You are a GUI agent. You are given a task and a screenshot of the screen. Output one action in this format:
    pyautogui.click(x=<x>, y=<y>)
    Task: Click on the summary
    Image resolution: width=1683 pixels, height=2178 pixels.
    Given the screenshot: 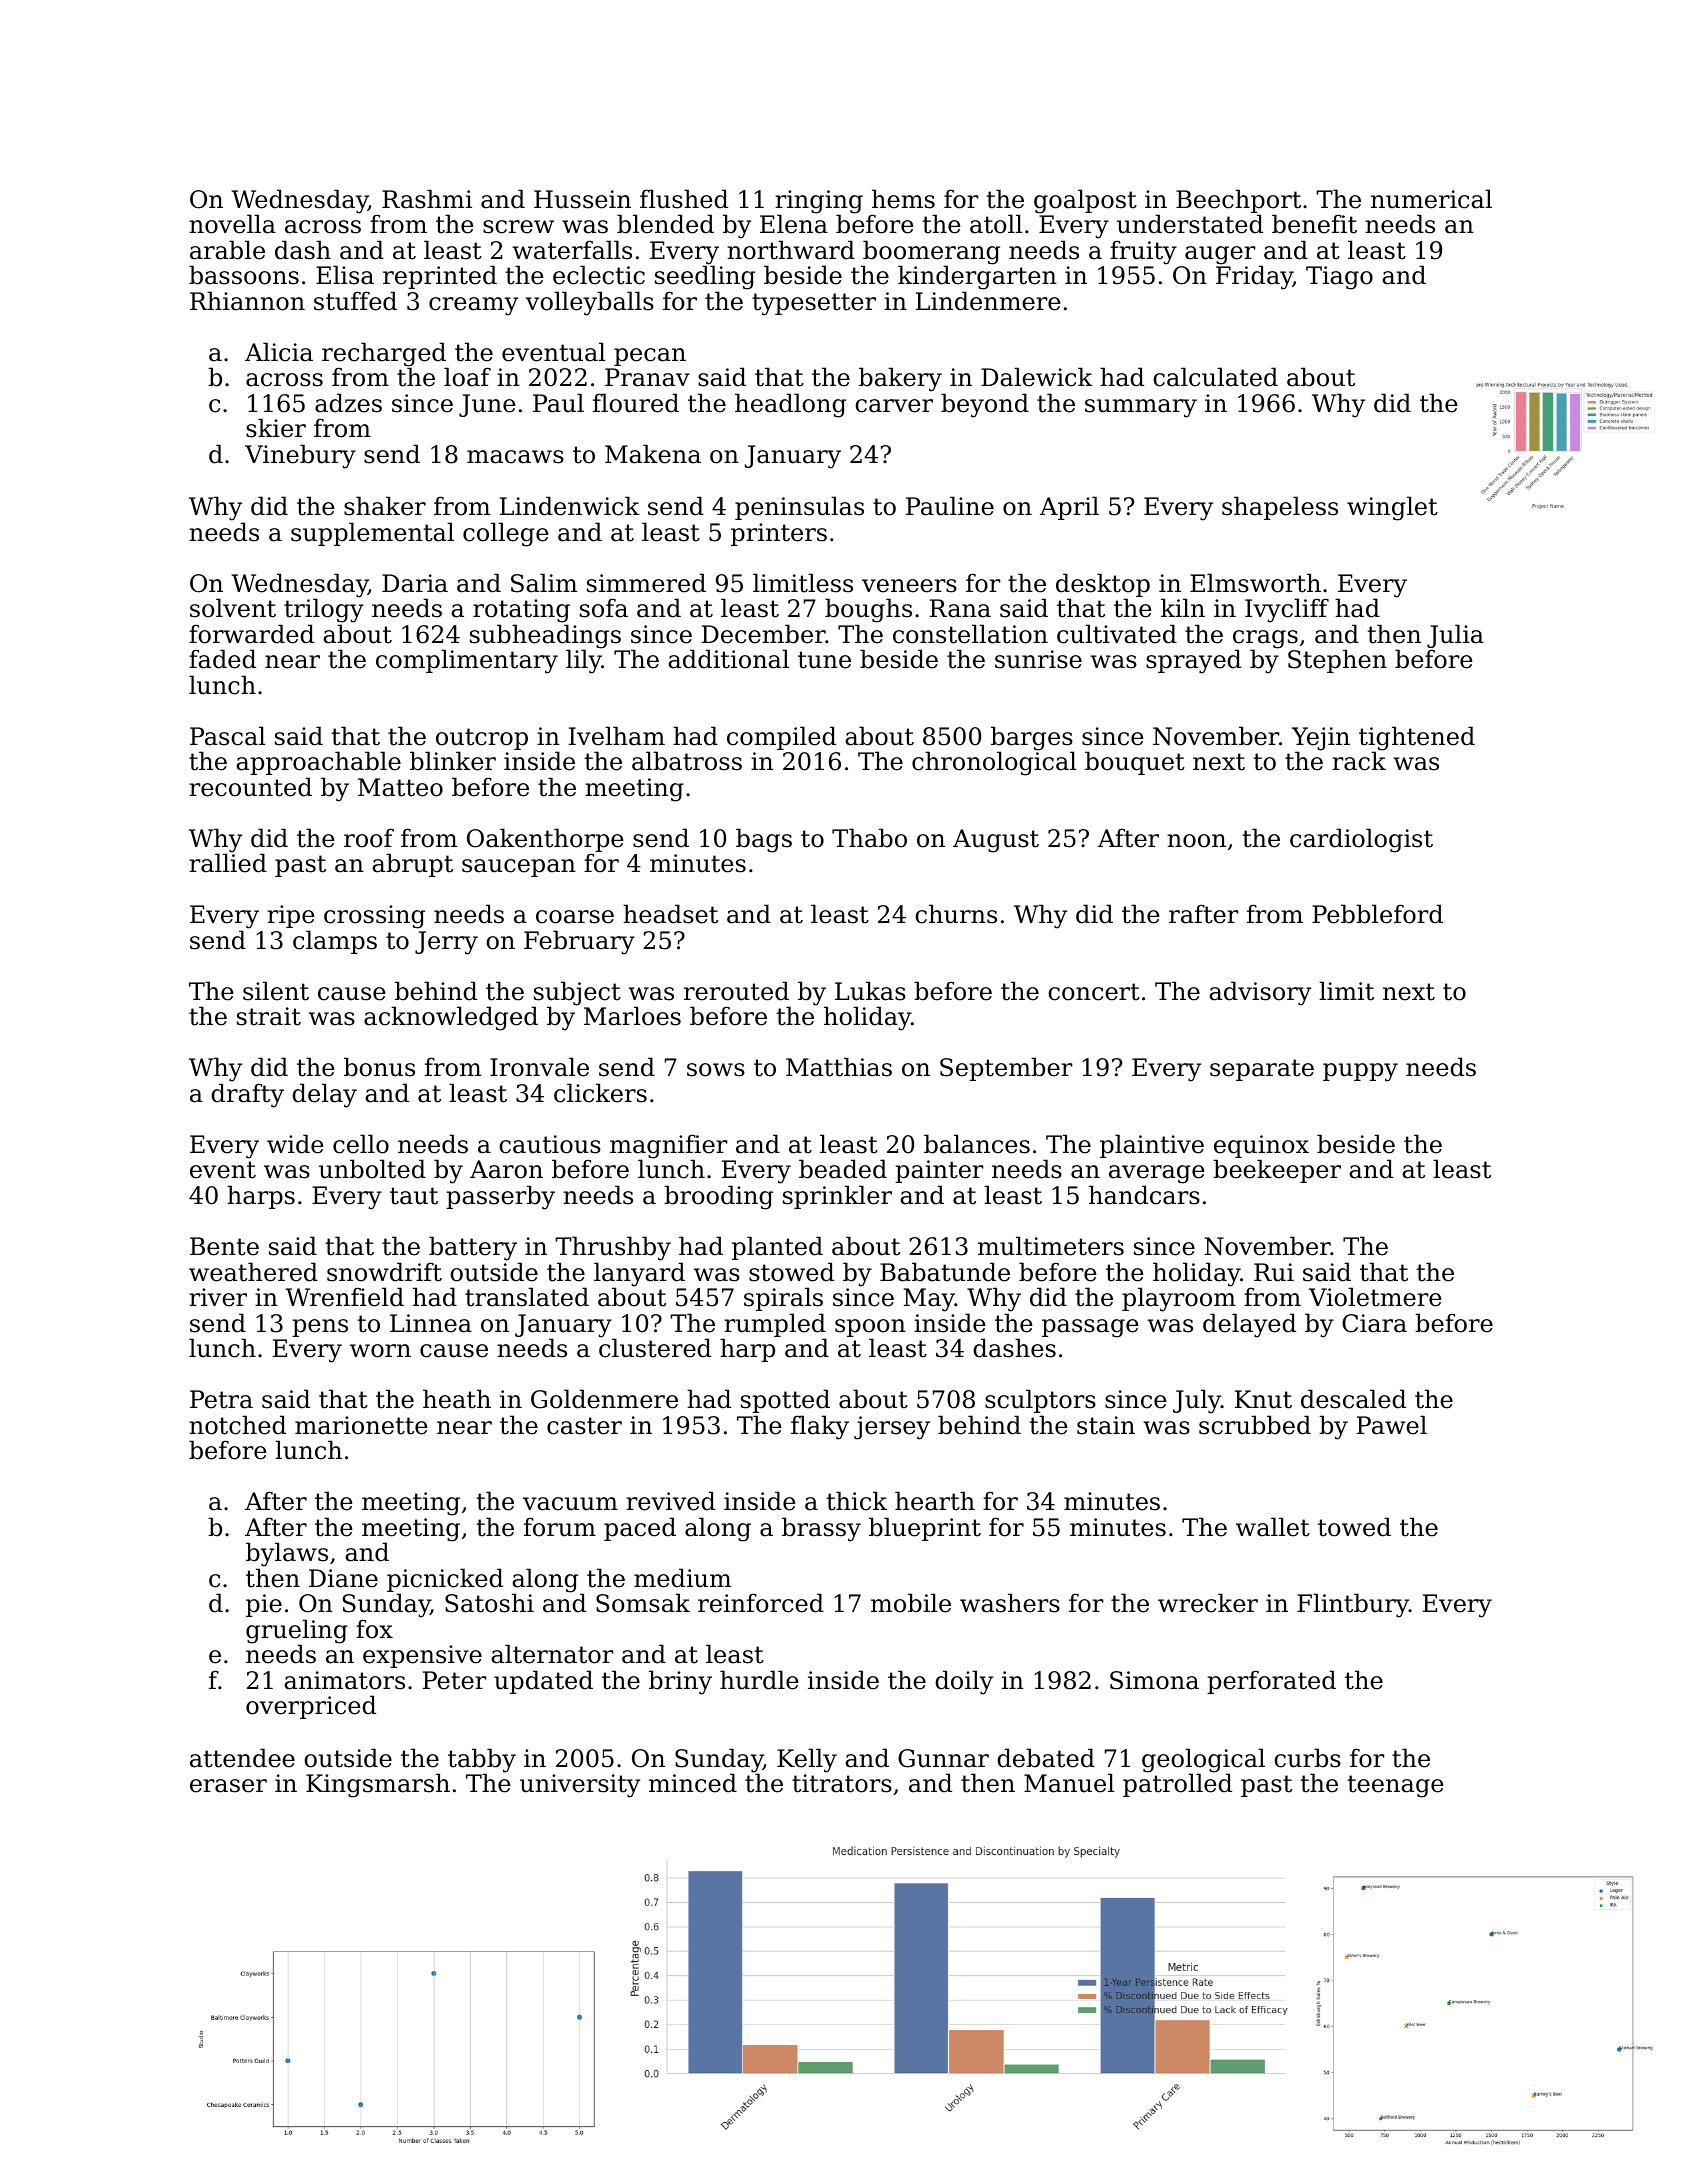 What is the action you would take?
    pyautogui.click(x=1141, y=408)
